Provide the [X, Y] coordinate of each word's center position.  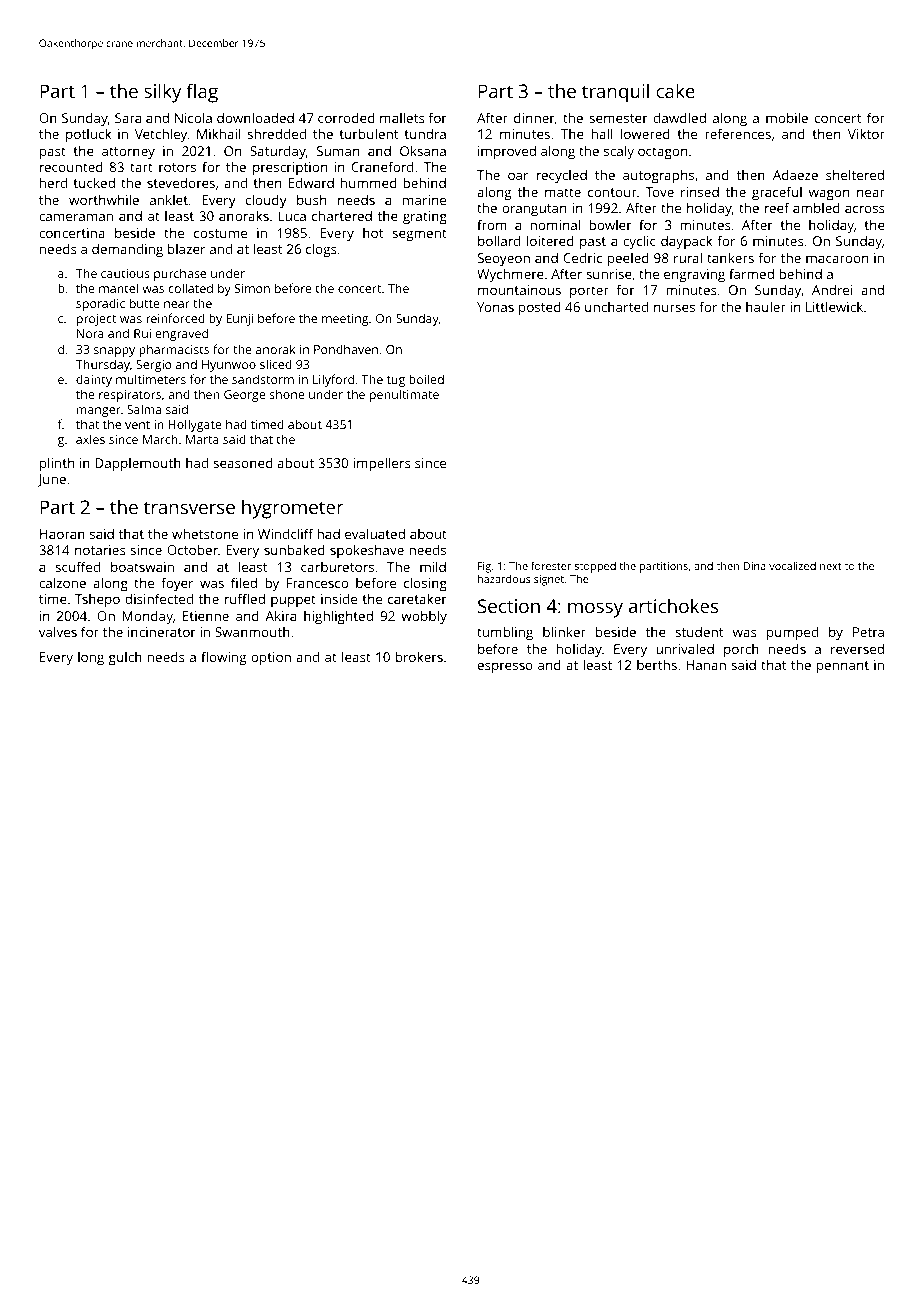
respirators [130, 396]
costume [220, 233]
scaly [619, 152]
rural [688, 257]
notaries [100, 550]
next [831, 566]
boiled [426, 379]
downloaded [255, 117]
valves [58, 631]
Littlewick [834, 306]
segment [419, 235]
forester [551, 565]
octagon [662, 153]
